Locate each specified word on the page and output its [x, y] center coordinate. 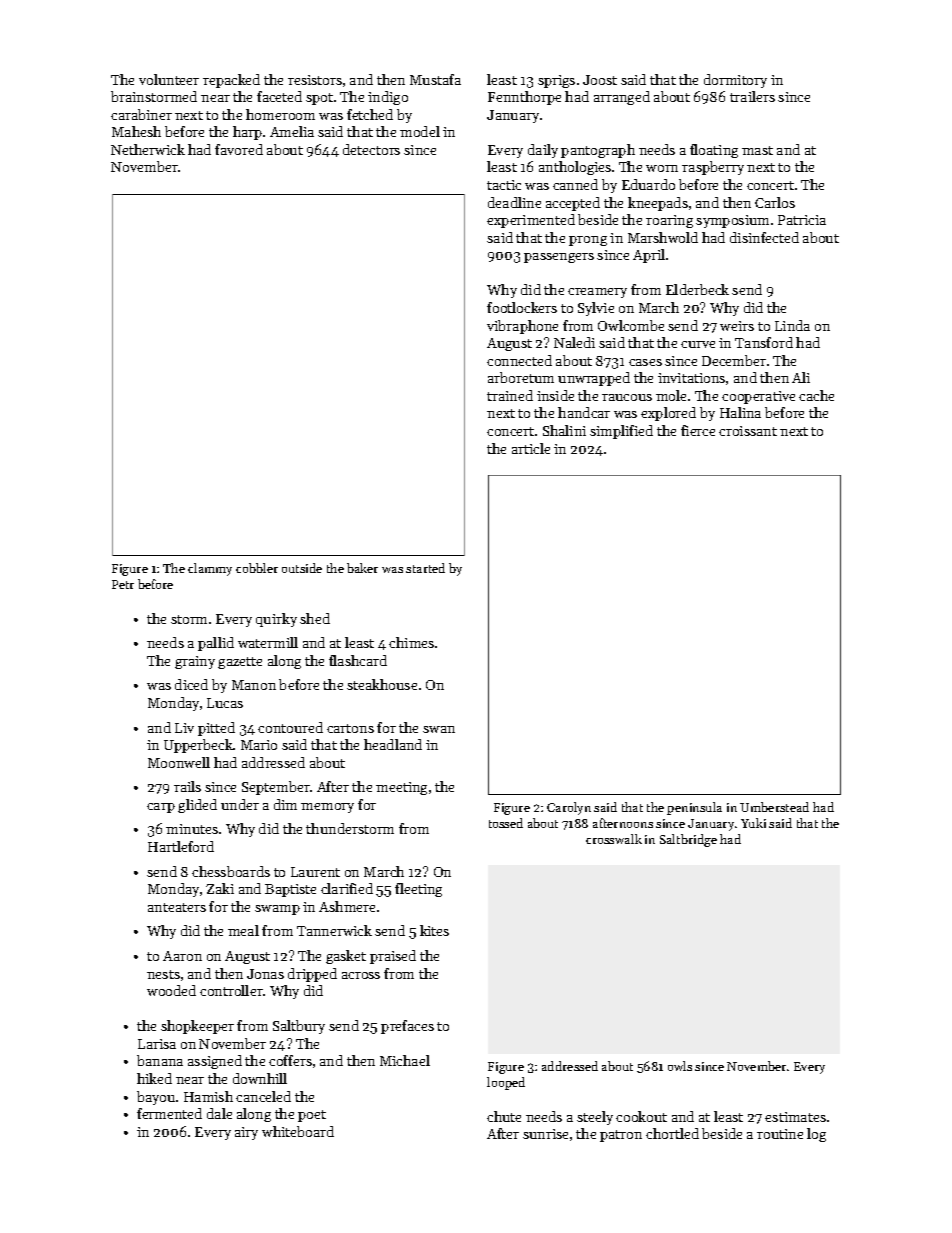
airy [246, 1133]
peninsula [694, 808]
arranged [622, 98]
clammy [210, 569]
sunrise [545, 1134]
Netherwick [148, 149]
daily [543, 151]
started [425, 568]
